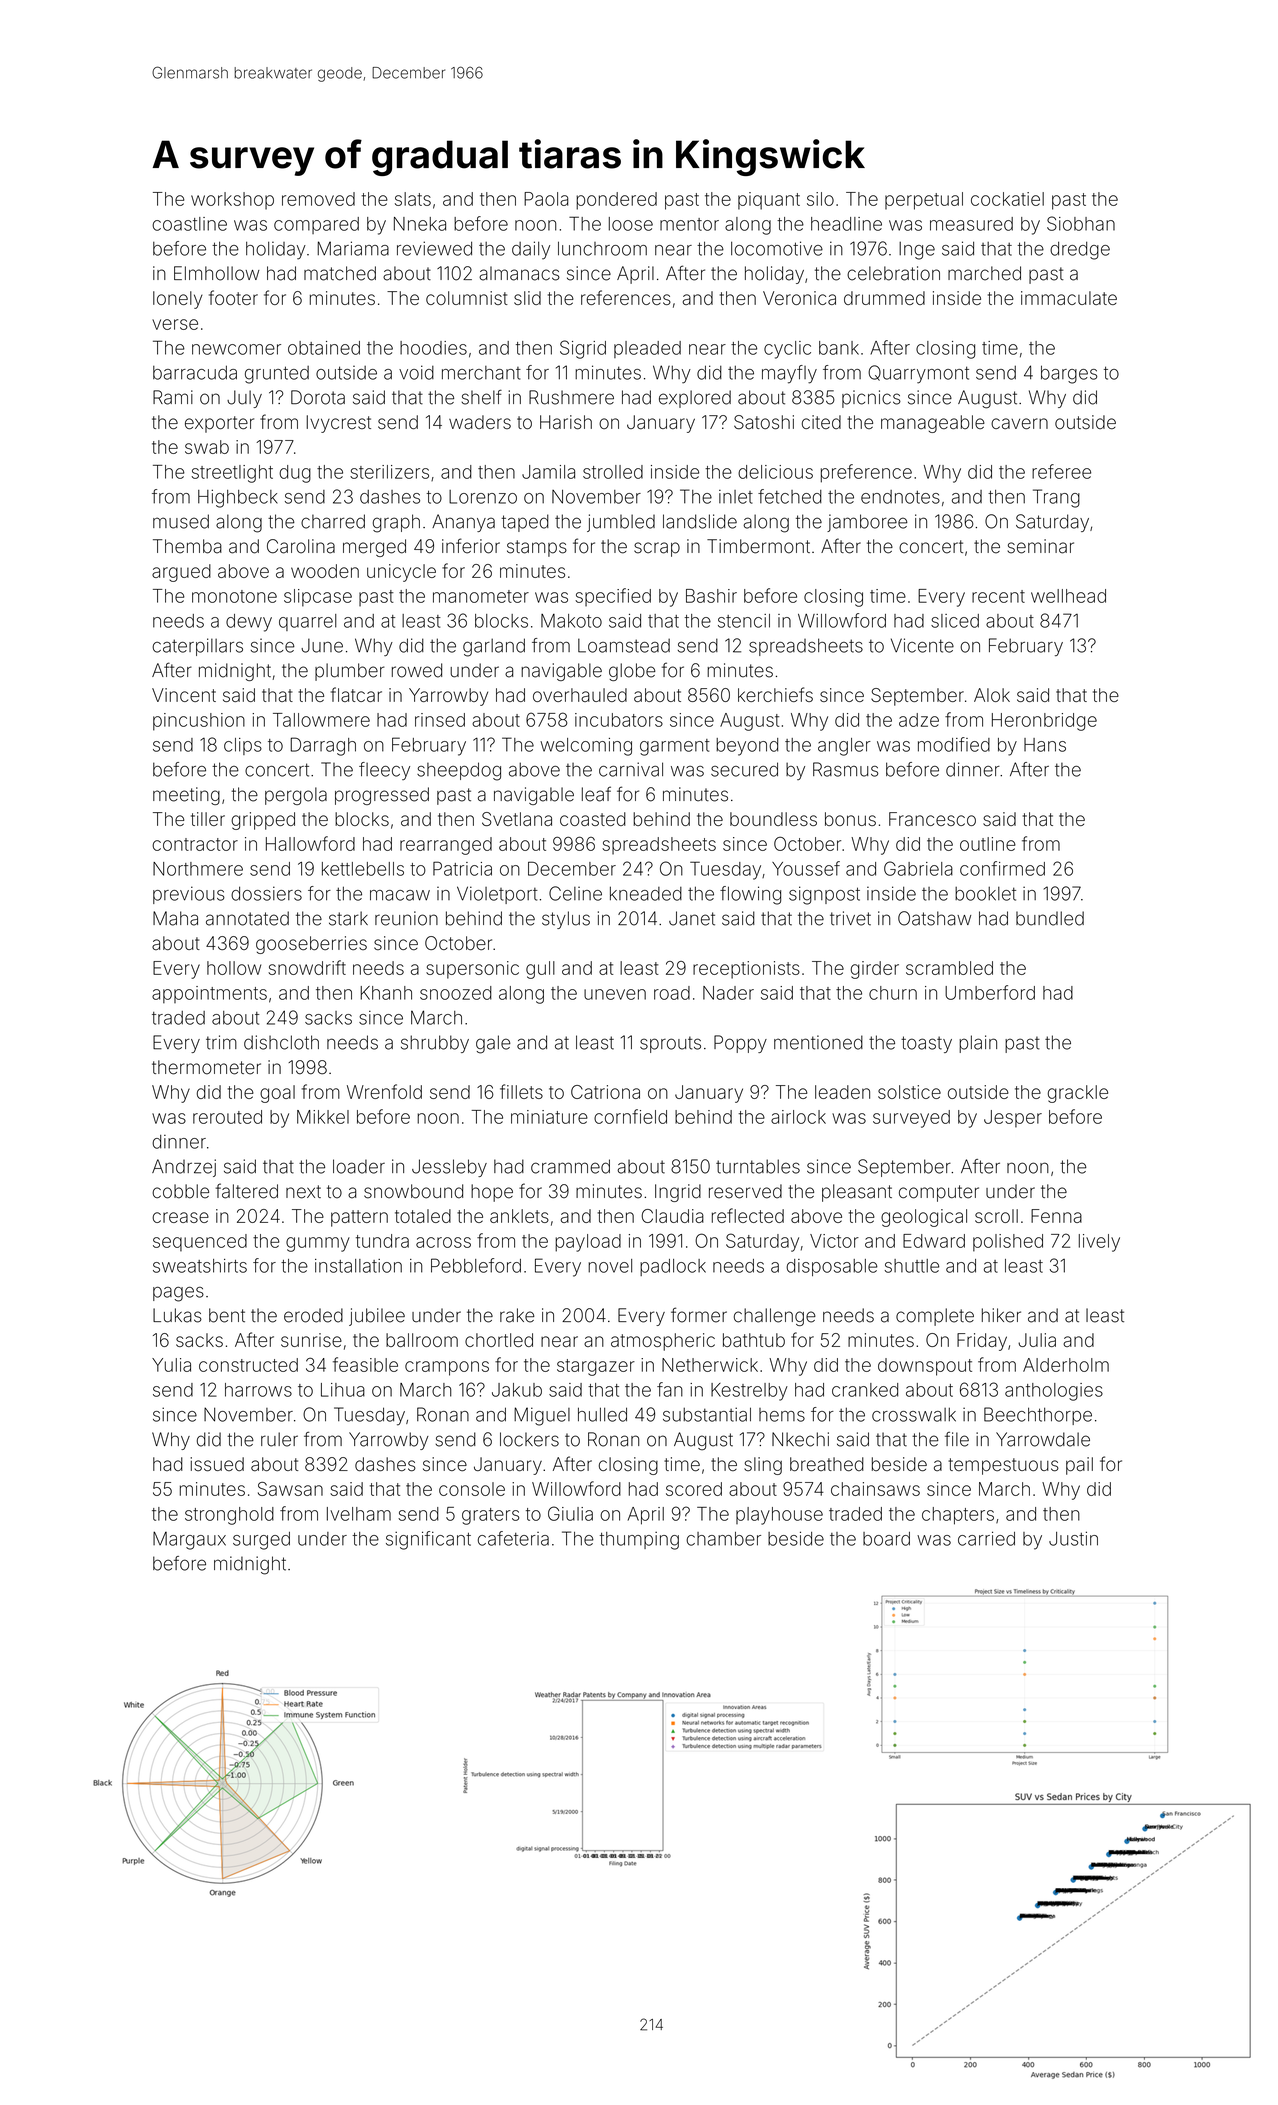 This image has height=2105, width=1278. Describe the element at coordinates (1043, 1439) in the image. I see `Yarrowdale` at that location.
